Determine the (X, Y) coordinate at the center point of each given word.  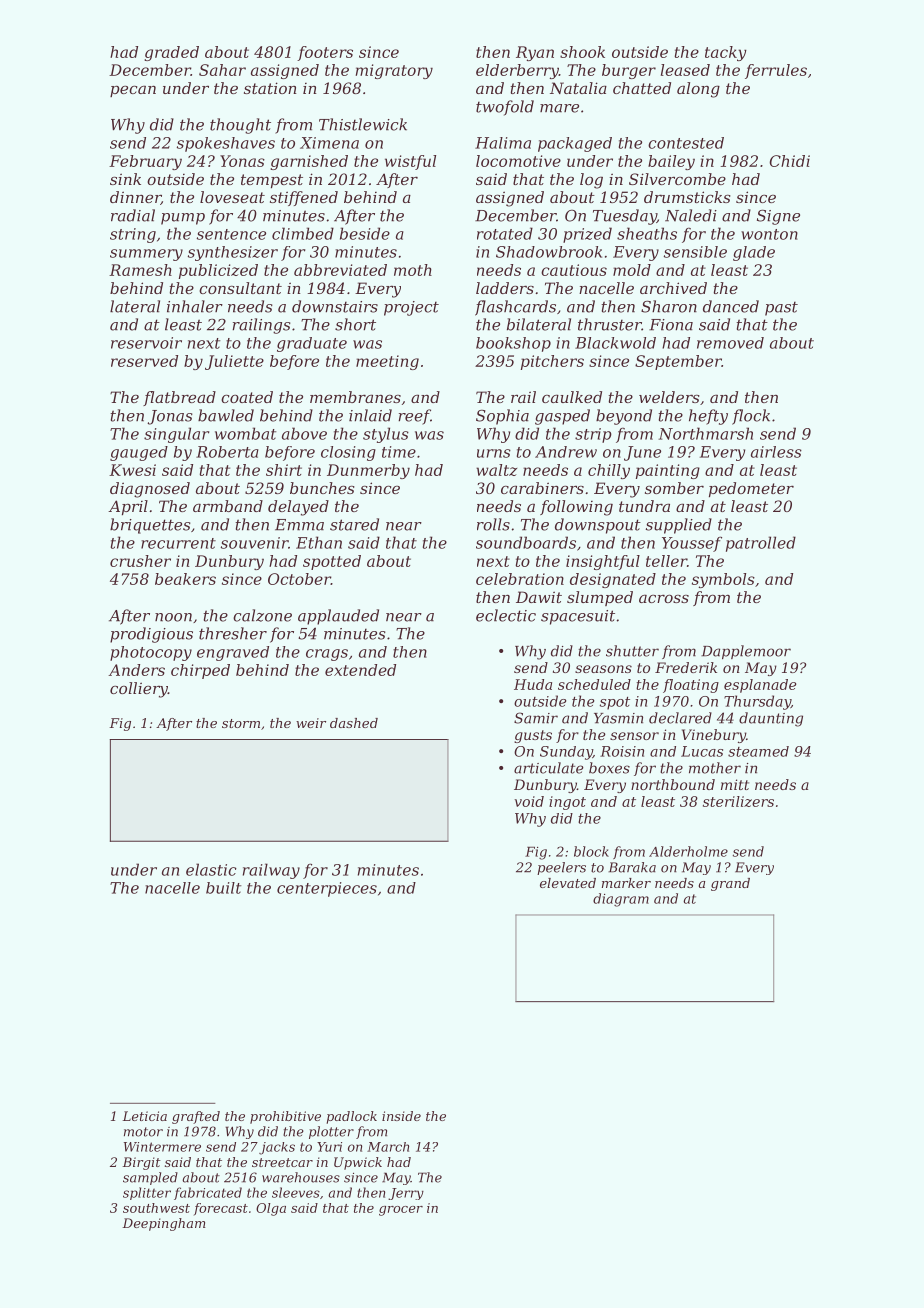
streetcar (282, 1162)
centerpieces (327, 889)
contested (686, 143)
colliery (139, 690)
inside (401, 1116)
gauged (139, 453)
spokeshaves (226, 144)
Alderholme (688, 851)
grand (730, 884)
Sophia (502, 417)
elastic (211, 869)
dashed (354, 723)
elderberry (517, 71)
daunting (771, 719)
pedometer (751, 489)
